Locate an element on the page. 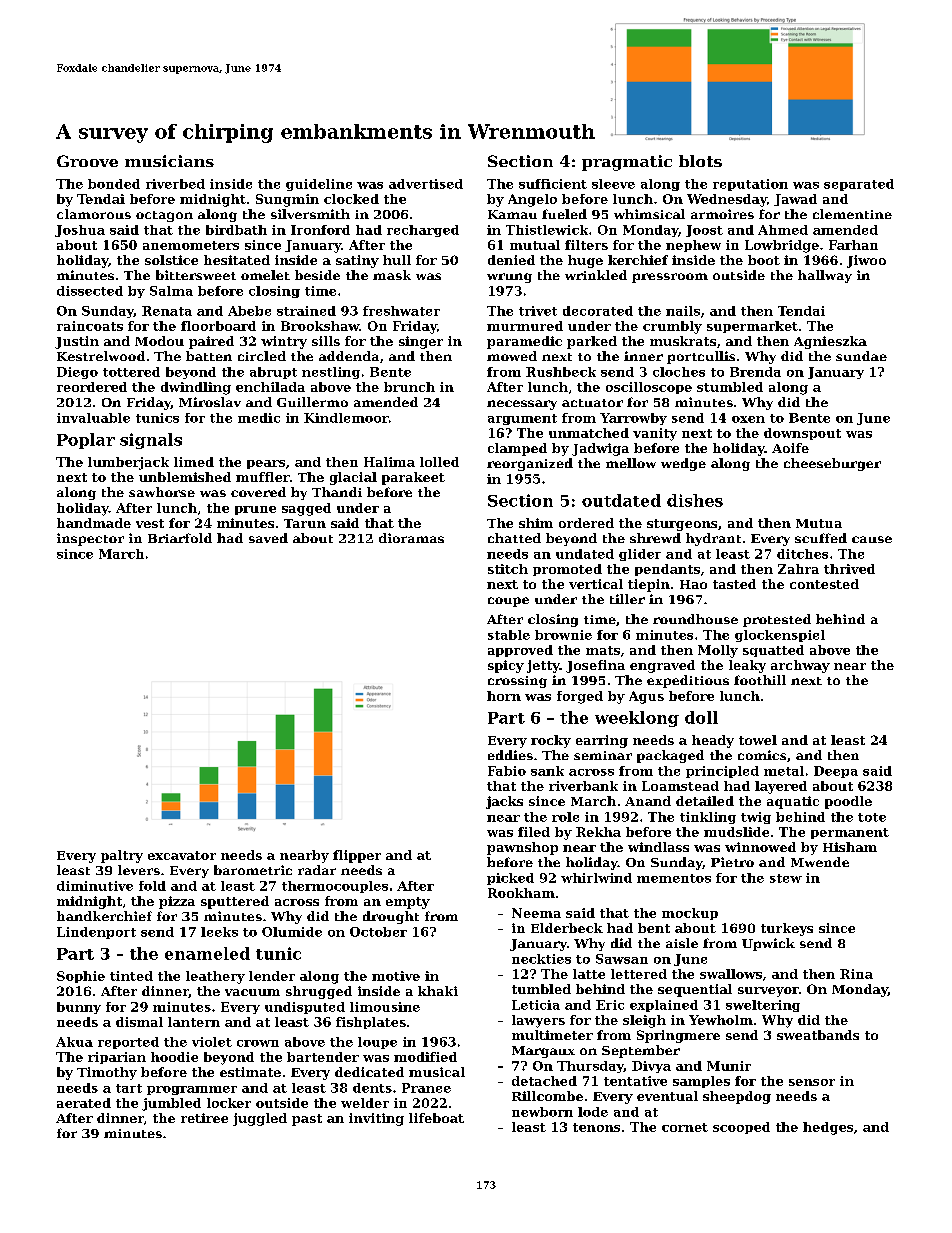  reorganized is located at coordinates (530, 464).
